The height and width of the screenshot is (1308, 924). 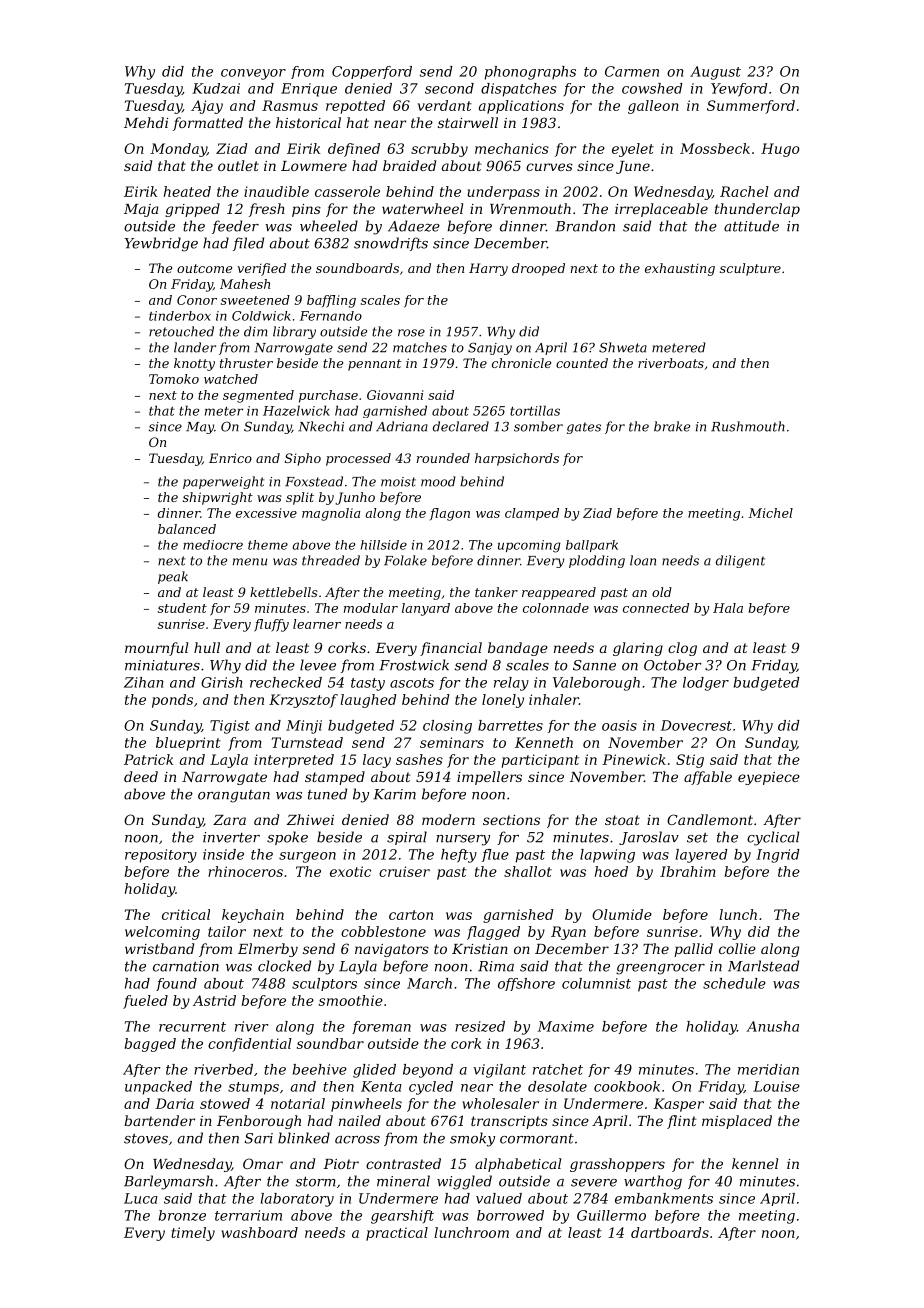 What do you see at coordinates (445, 105) in the screenshot?
I see `verdant` at bounding box center [445, 105].
